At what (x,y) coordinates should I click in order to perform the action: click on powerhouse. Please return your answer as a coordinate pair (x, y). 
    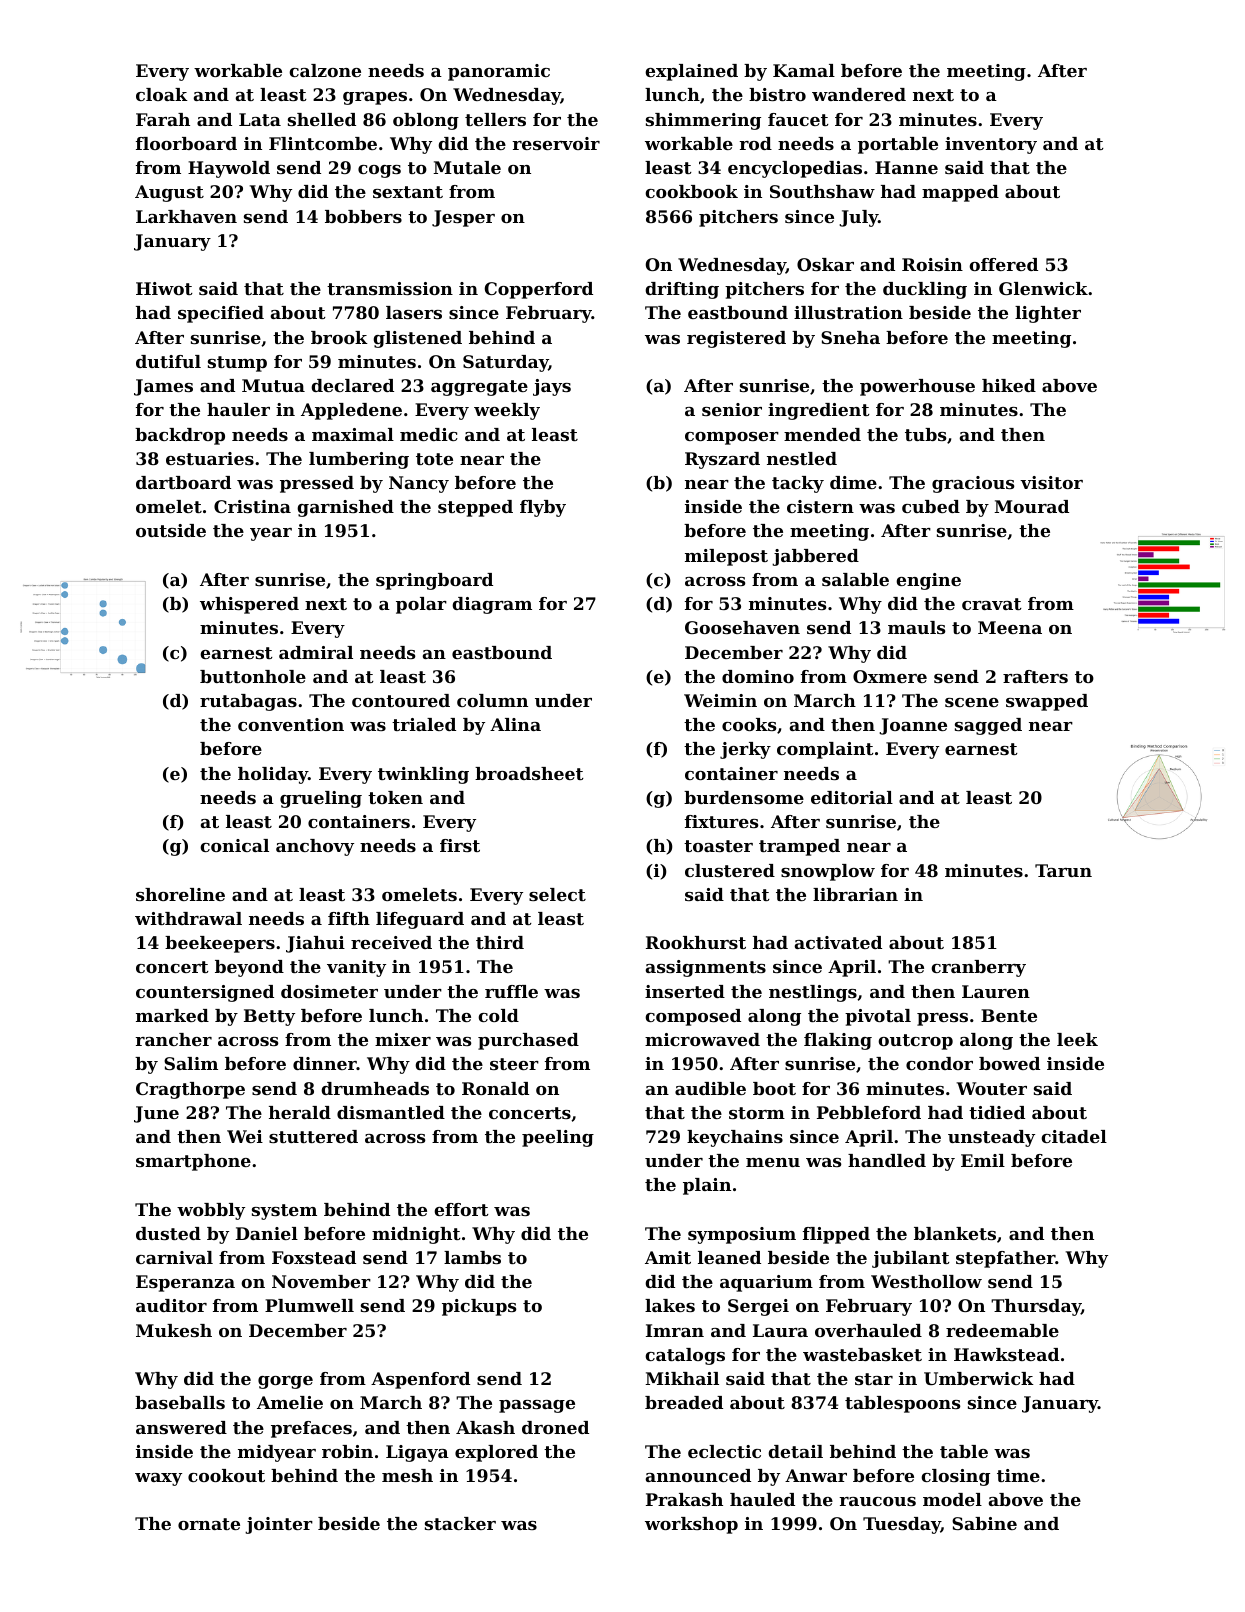
    Looking at the image, I should click on (917, 387).
